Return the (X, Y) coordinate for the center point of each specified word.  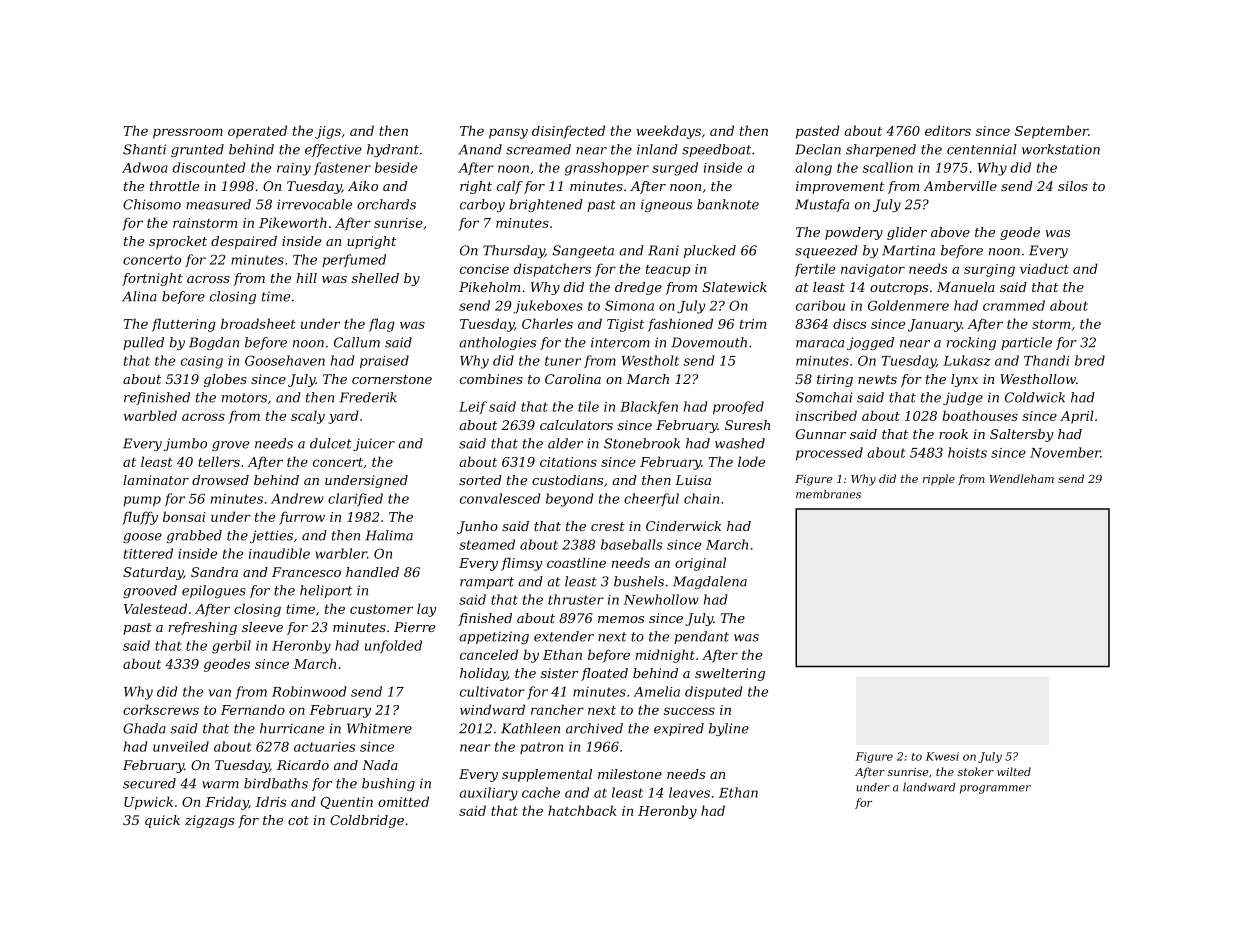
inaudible (279, 553)
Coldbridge (367, 821)
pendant (701, 637)
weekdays (668, 132)
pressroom (188, 133)
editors (948, 130)
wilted (1014, 771)
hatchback (582, 810)
